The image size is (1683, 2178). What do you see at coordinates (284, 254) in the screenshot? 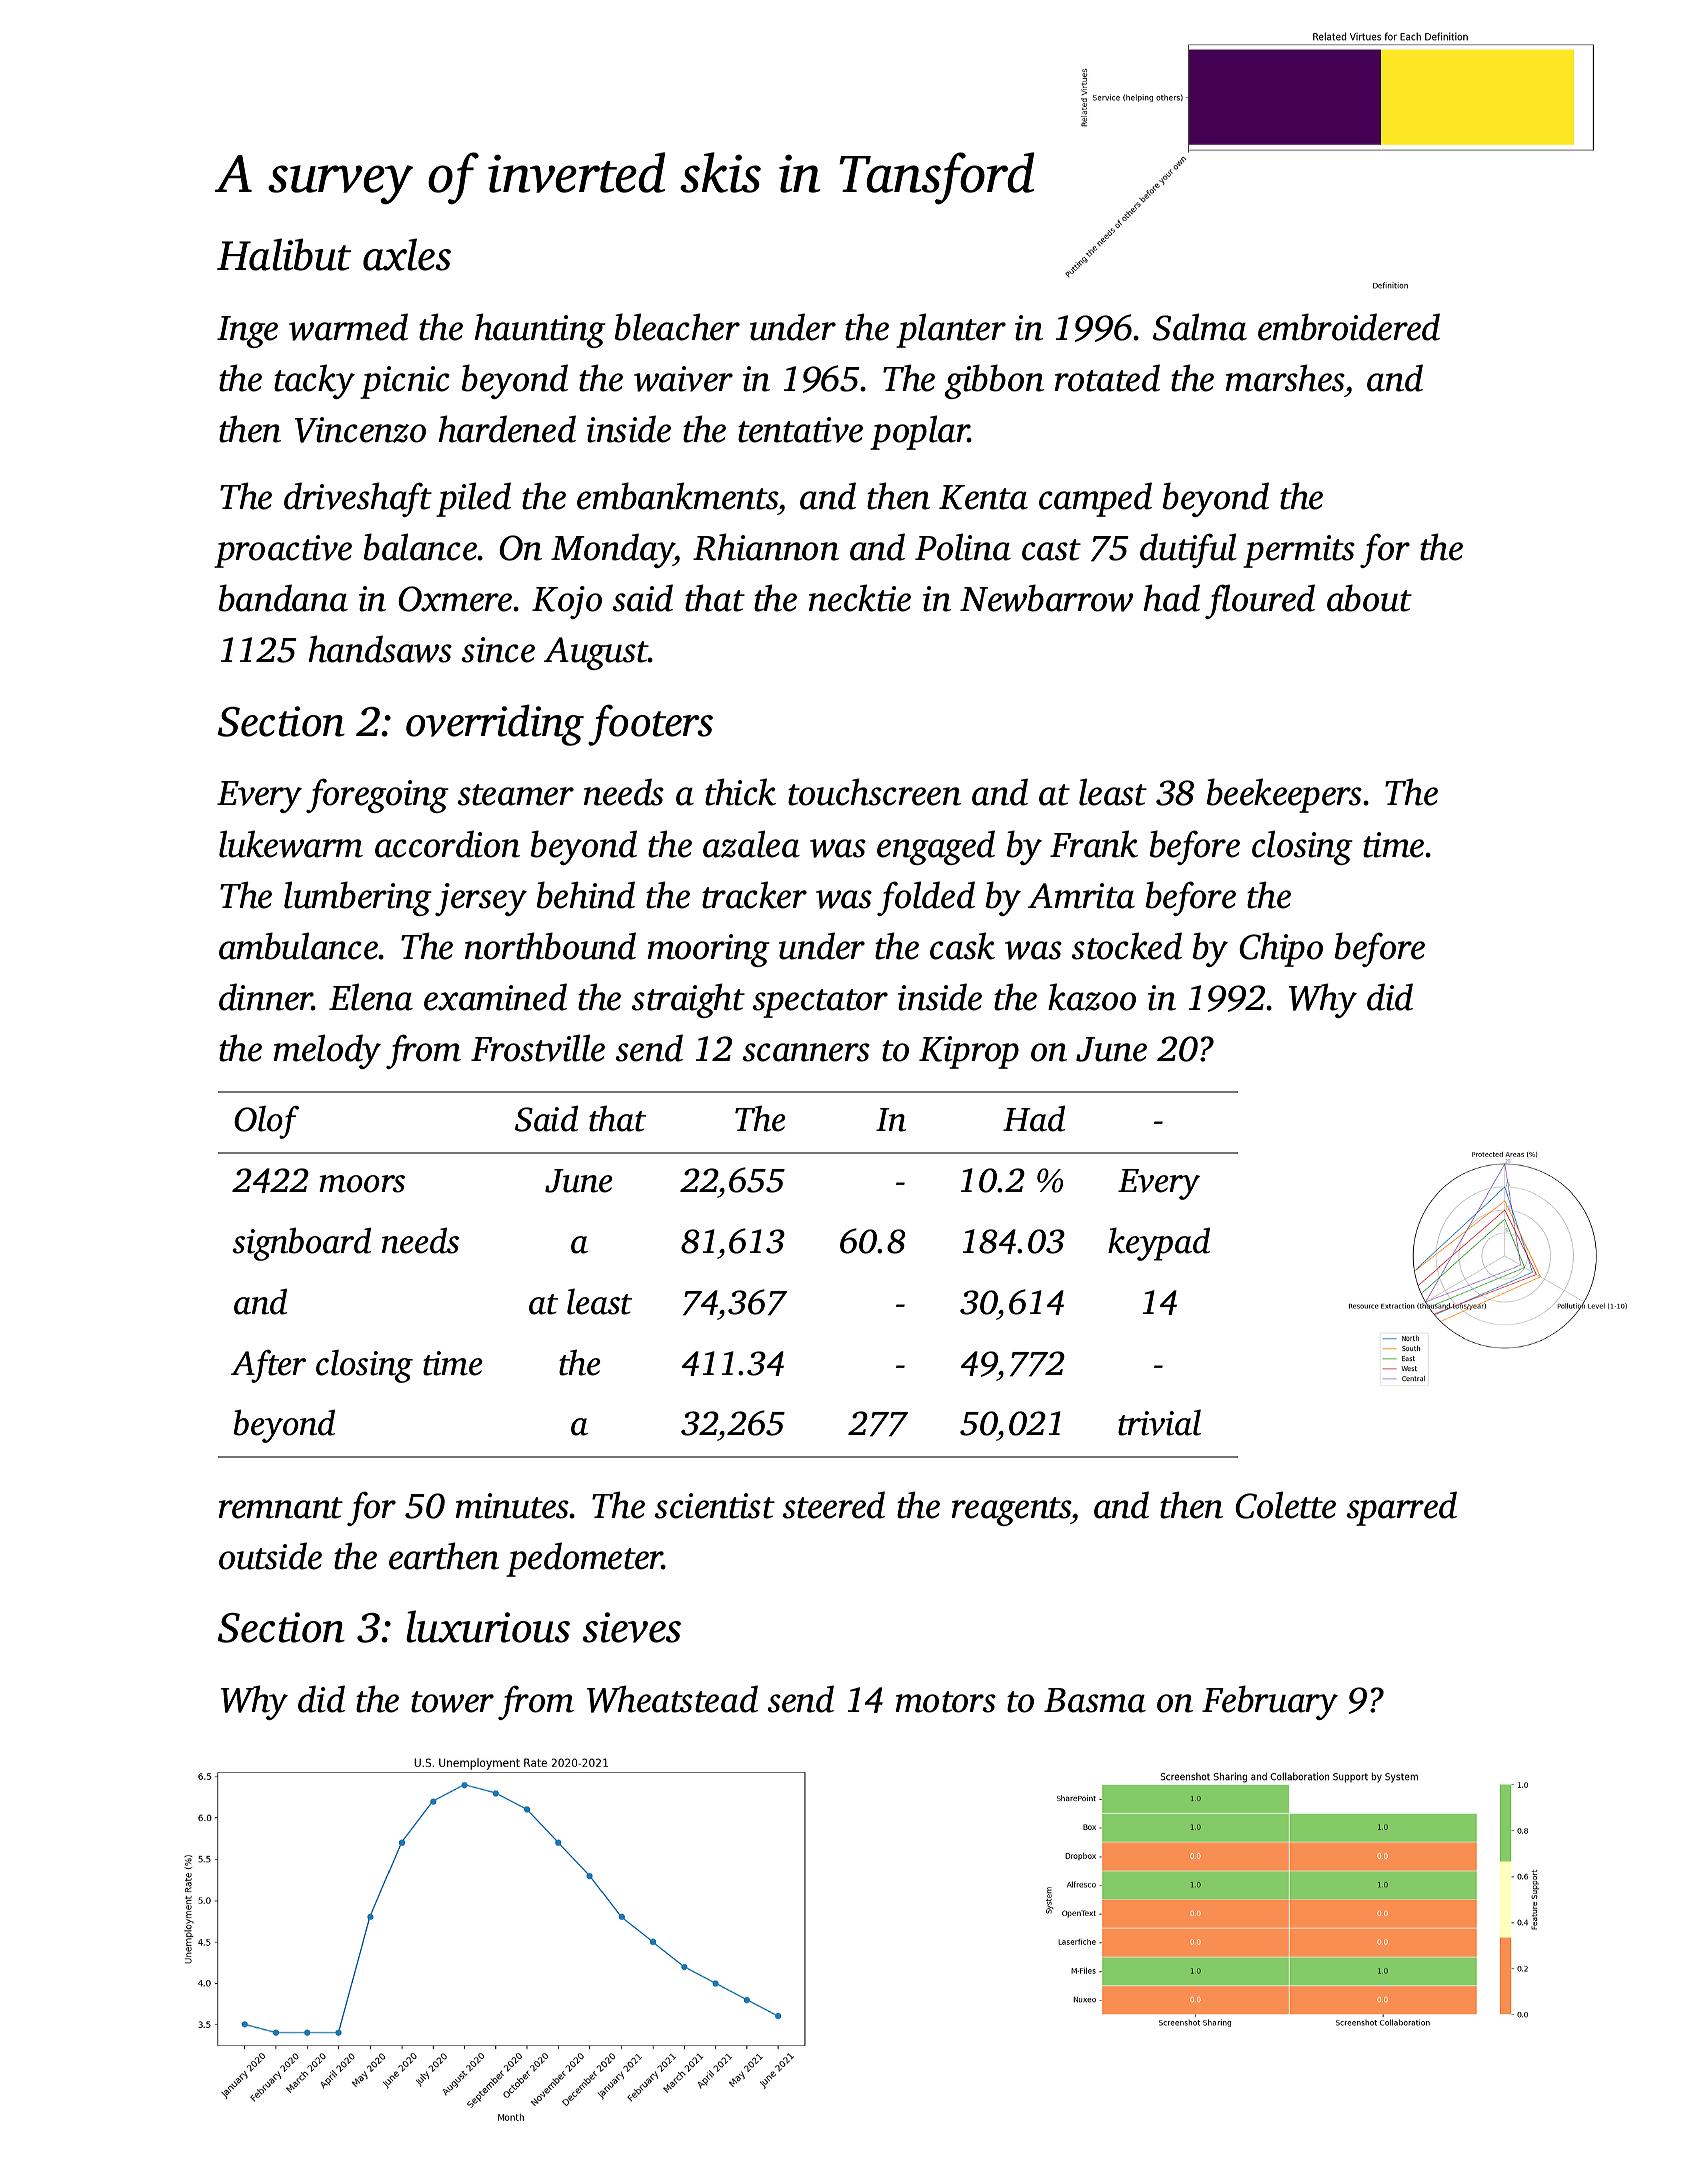
I see `Halibut` at bounding box center [284, 254].
